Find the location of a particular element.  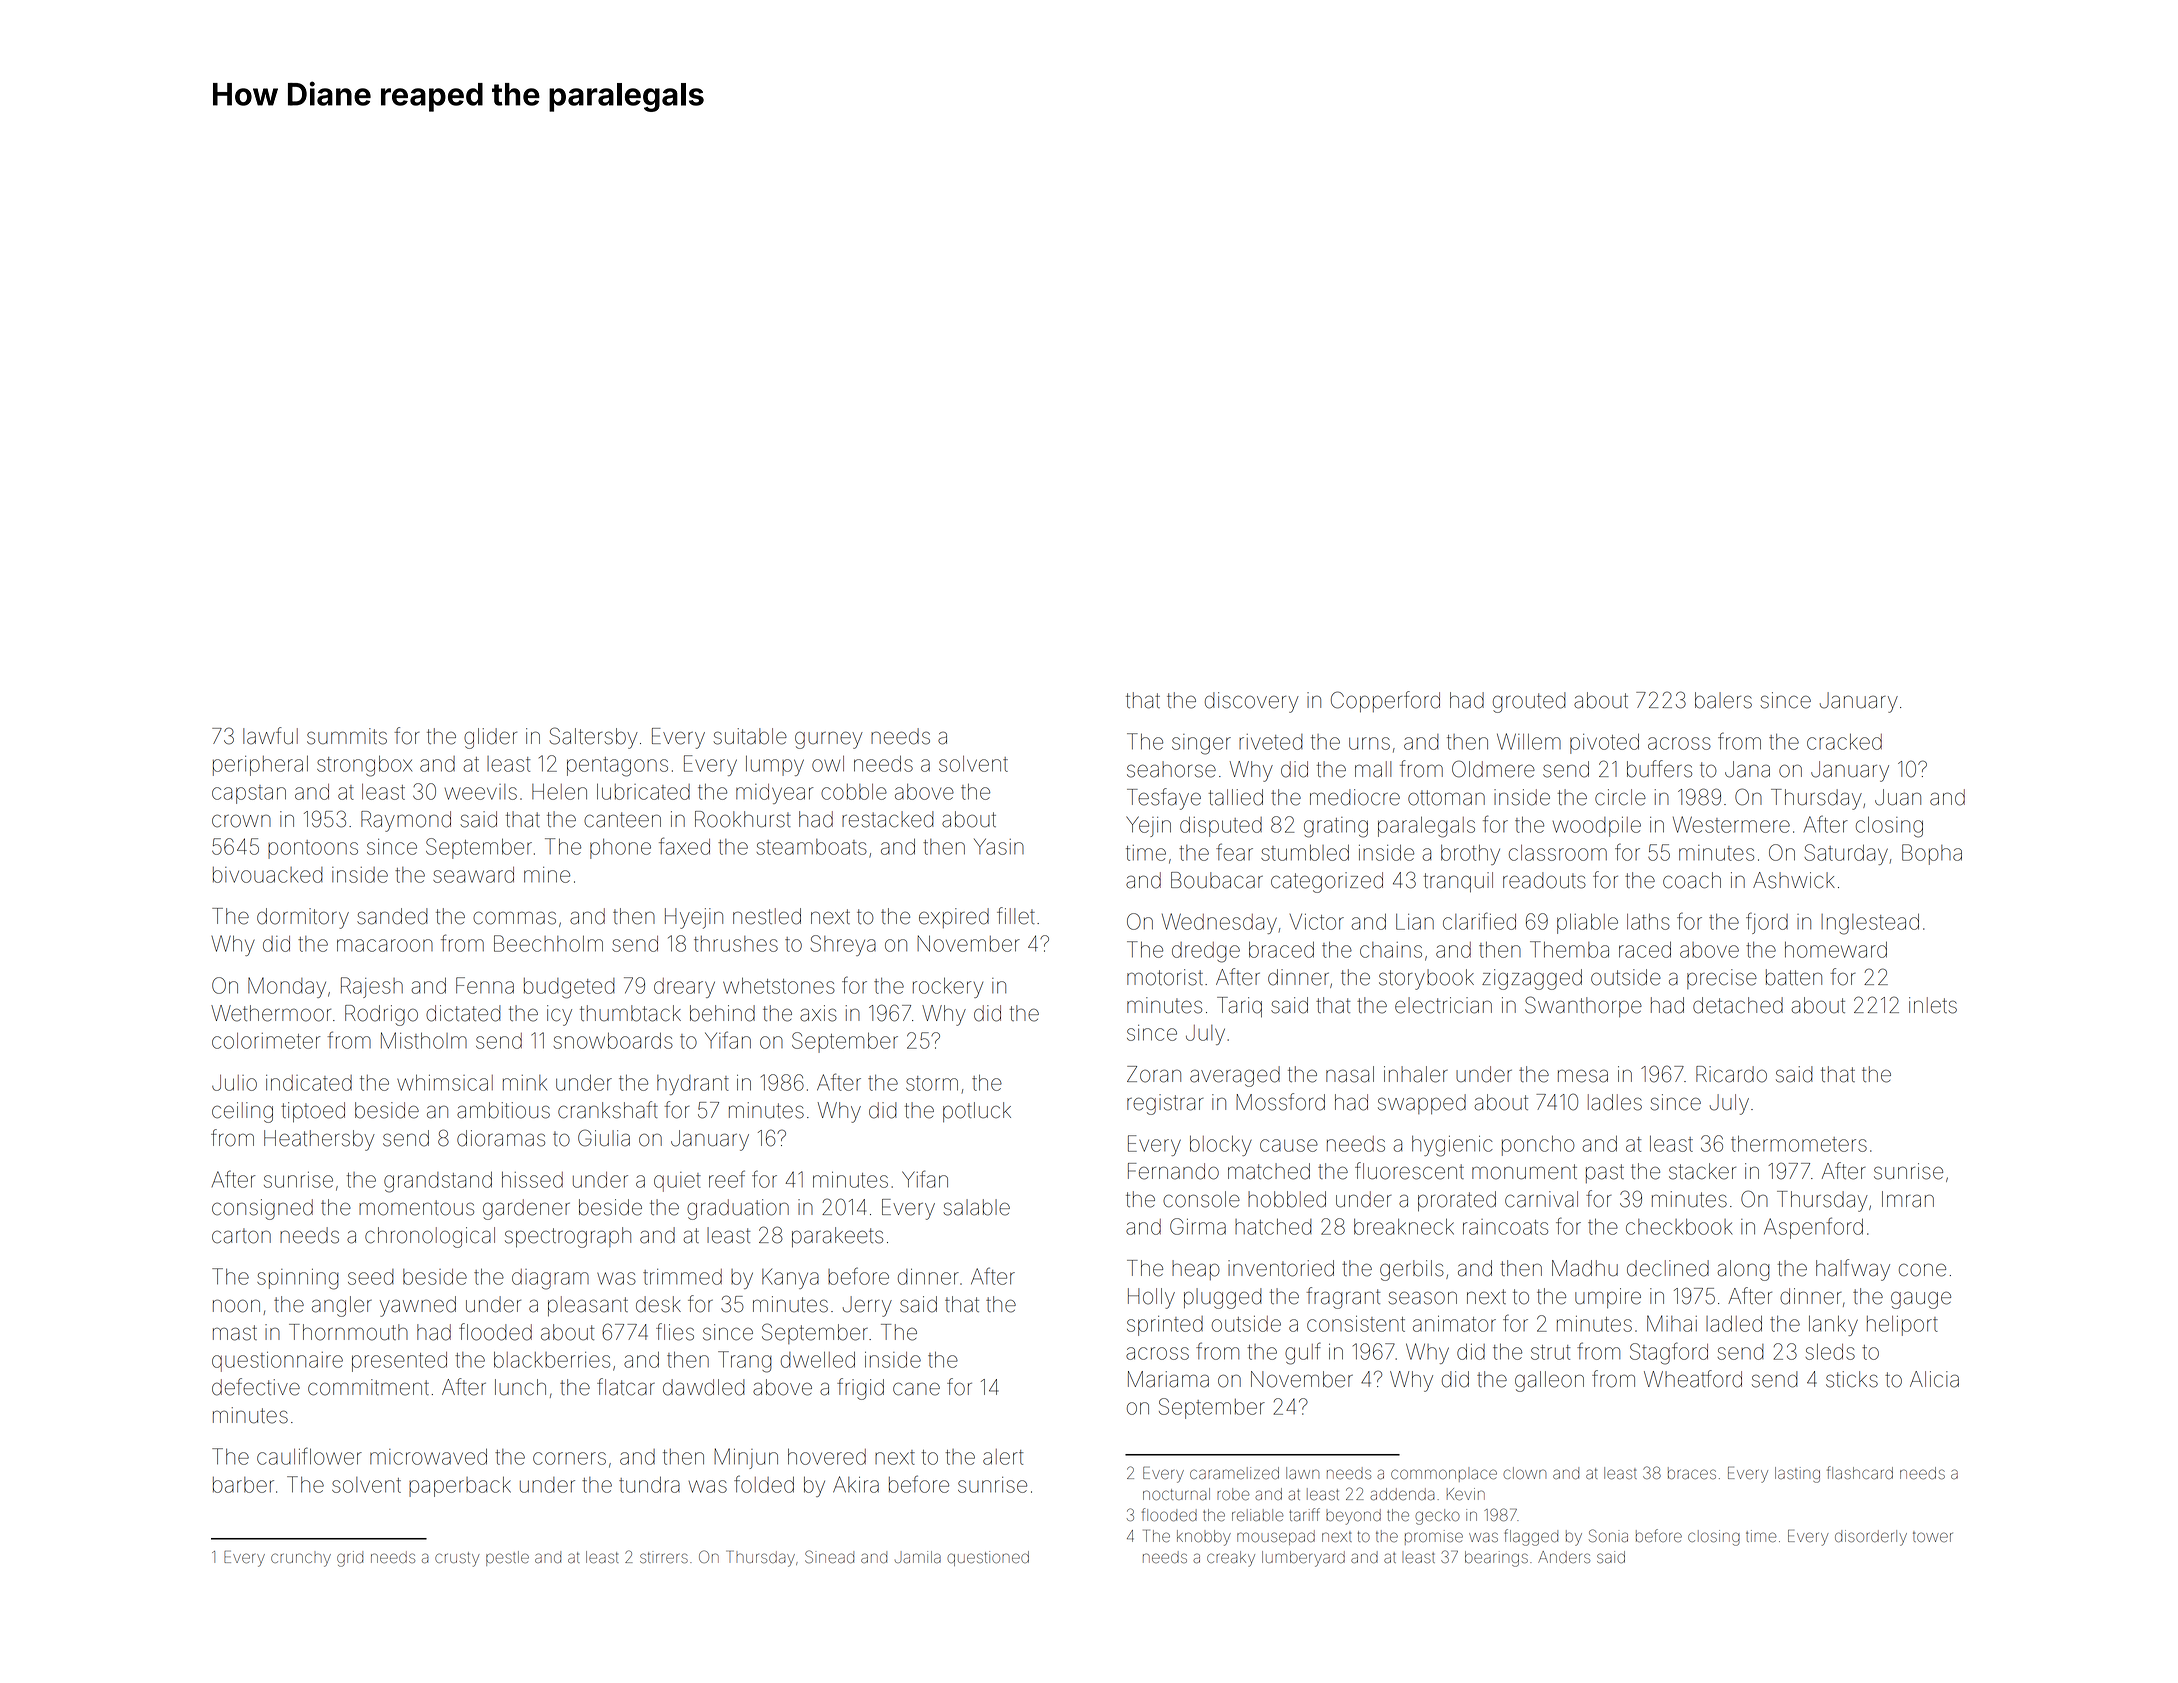

stirrers is located at coordinates (664, 1557).
